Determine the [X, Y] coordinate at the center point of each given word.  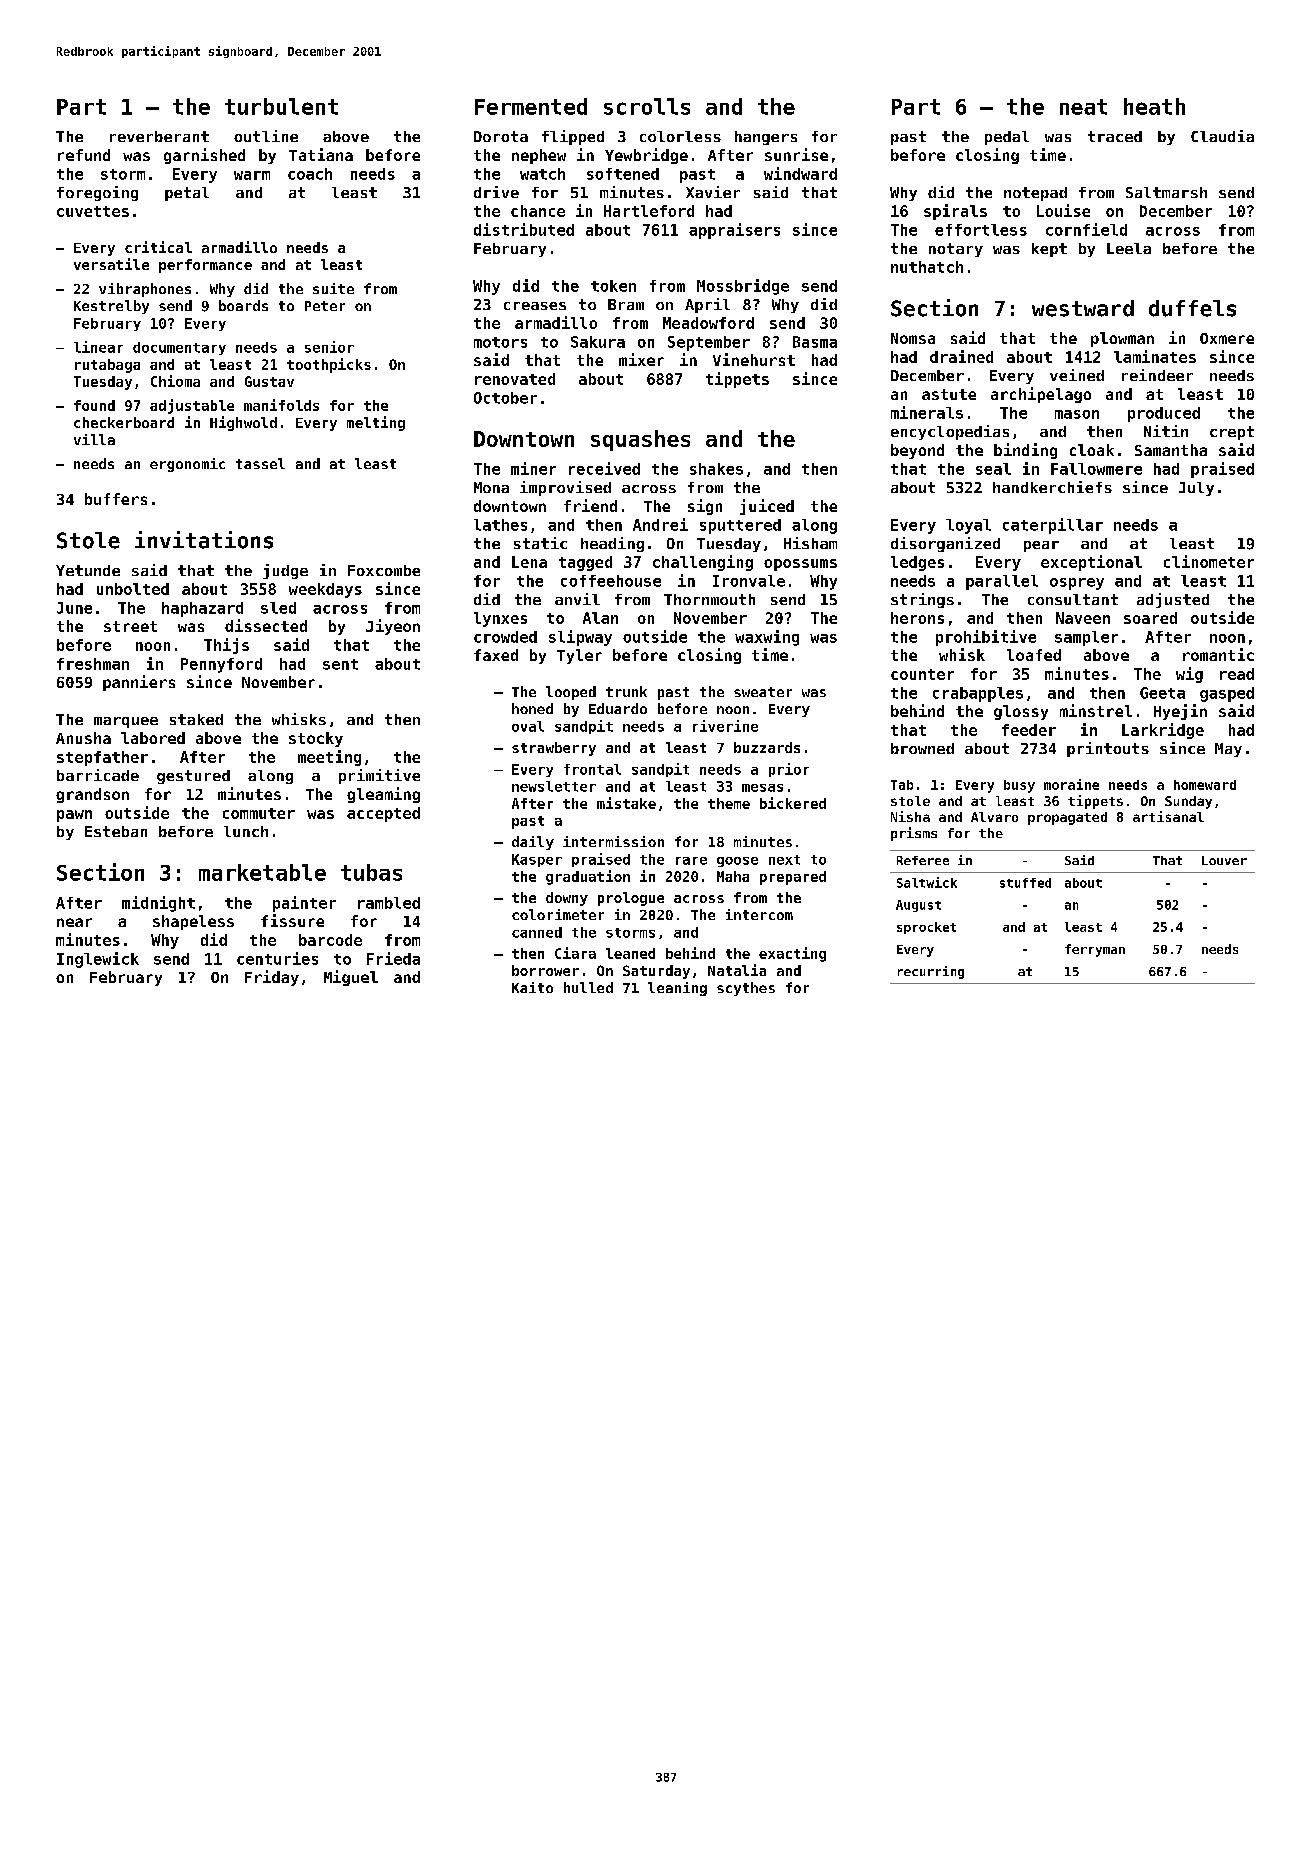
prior [789, 770]
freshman [93, 664]
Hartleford [649, 211]
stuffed [1025, 883]
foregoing [97, 193]
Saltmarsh [1166, 192]
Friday [272, 978]
